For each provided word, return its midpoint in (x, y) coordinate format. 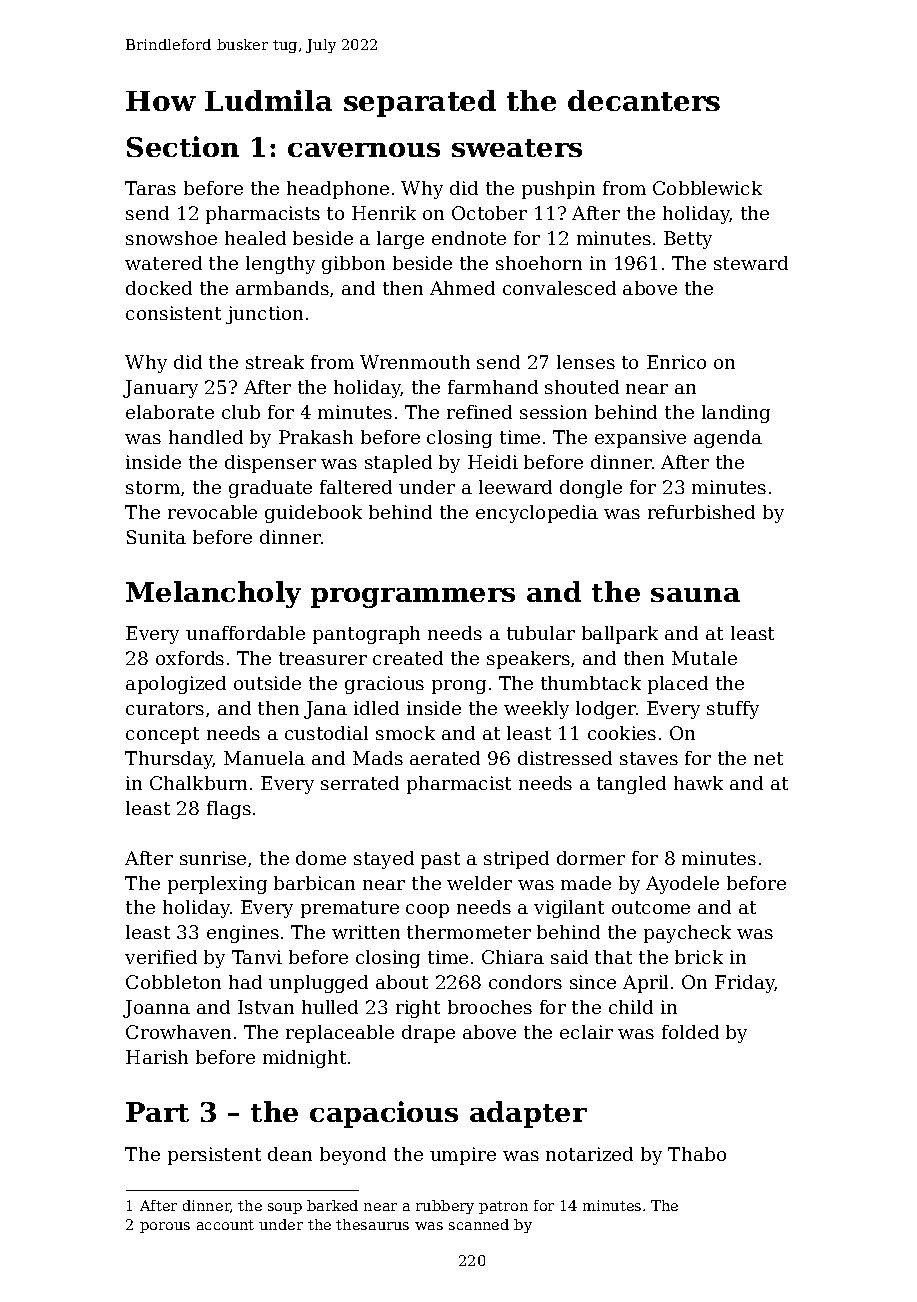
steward (751, 263)
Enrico (676, 362)
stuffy (733, 710)
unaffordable (245, 633)
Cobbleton (173, 982)
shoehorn (539, 263)
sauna (695, 595)
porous (165, 1227)
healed (255, 238)
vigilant (569, 909)
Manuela (264, 758)
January (160, 389)
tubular (541, 633)
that (613, 957)
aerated (445, 758)
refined (479, 412)
